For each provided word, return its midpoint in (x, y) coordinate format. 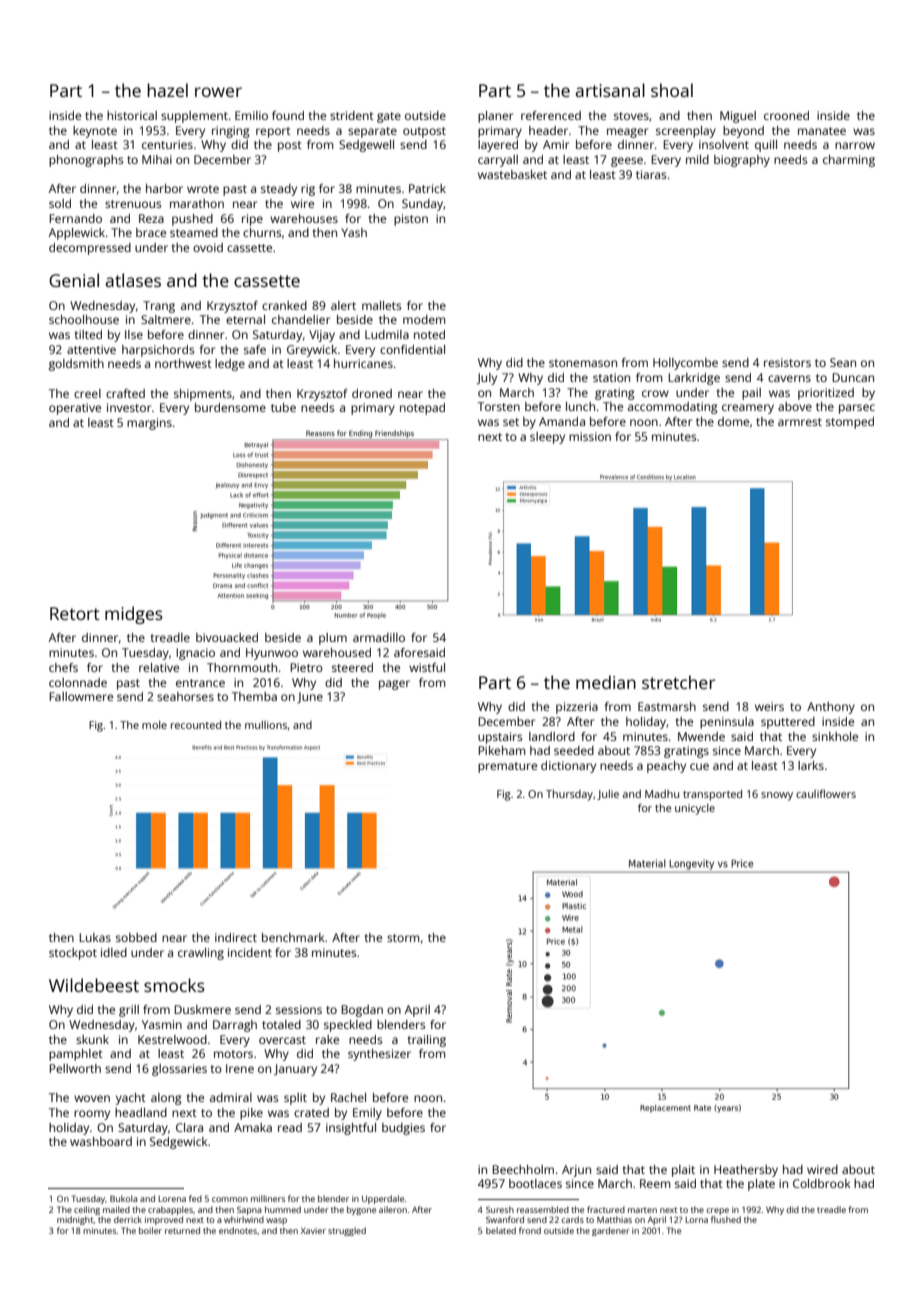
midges (134, 615)
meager (627, 133)
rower (218, 92)
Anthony (831, 708)
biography (742, 161)
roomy (92, 1115)
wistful (427, 667)
